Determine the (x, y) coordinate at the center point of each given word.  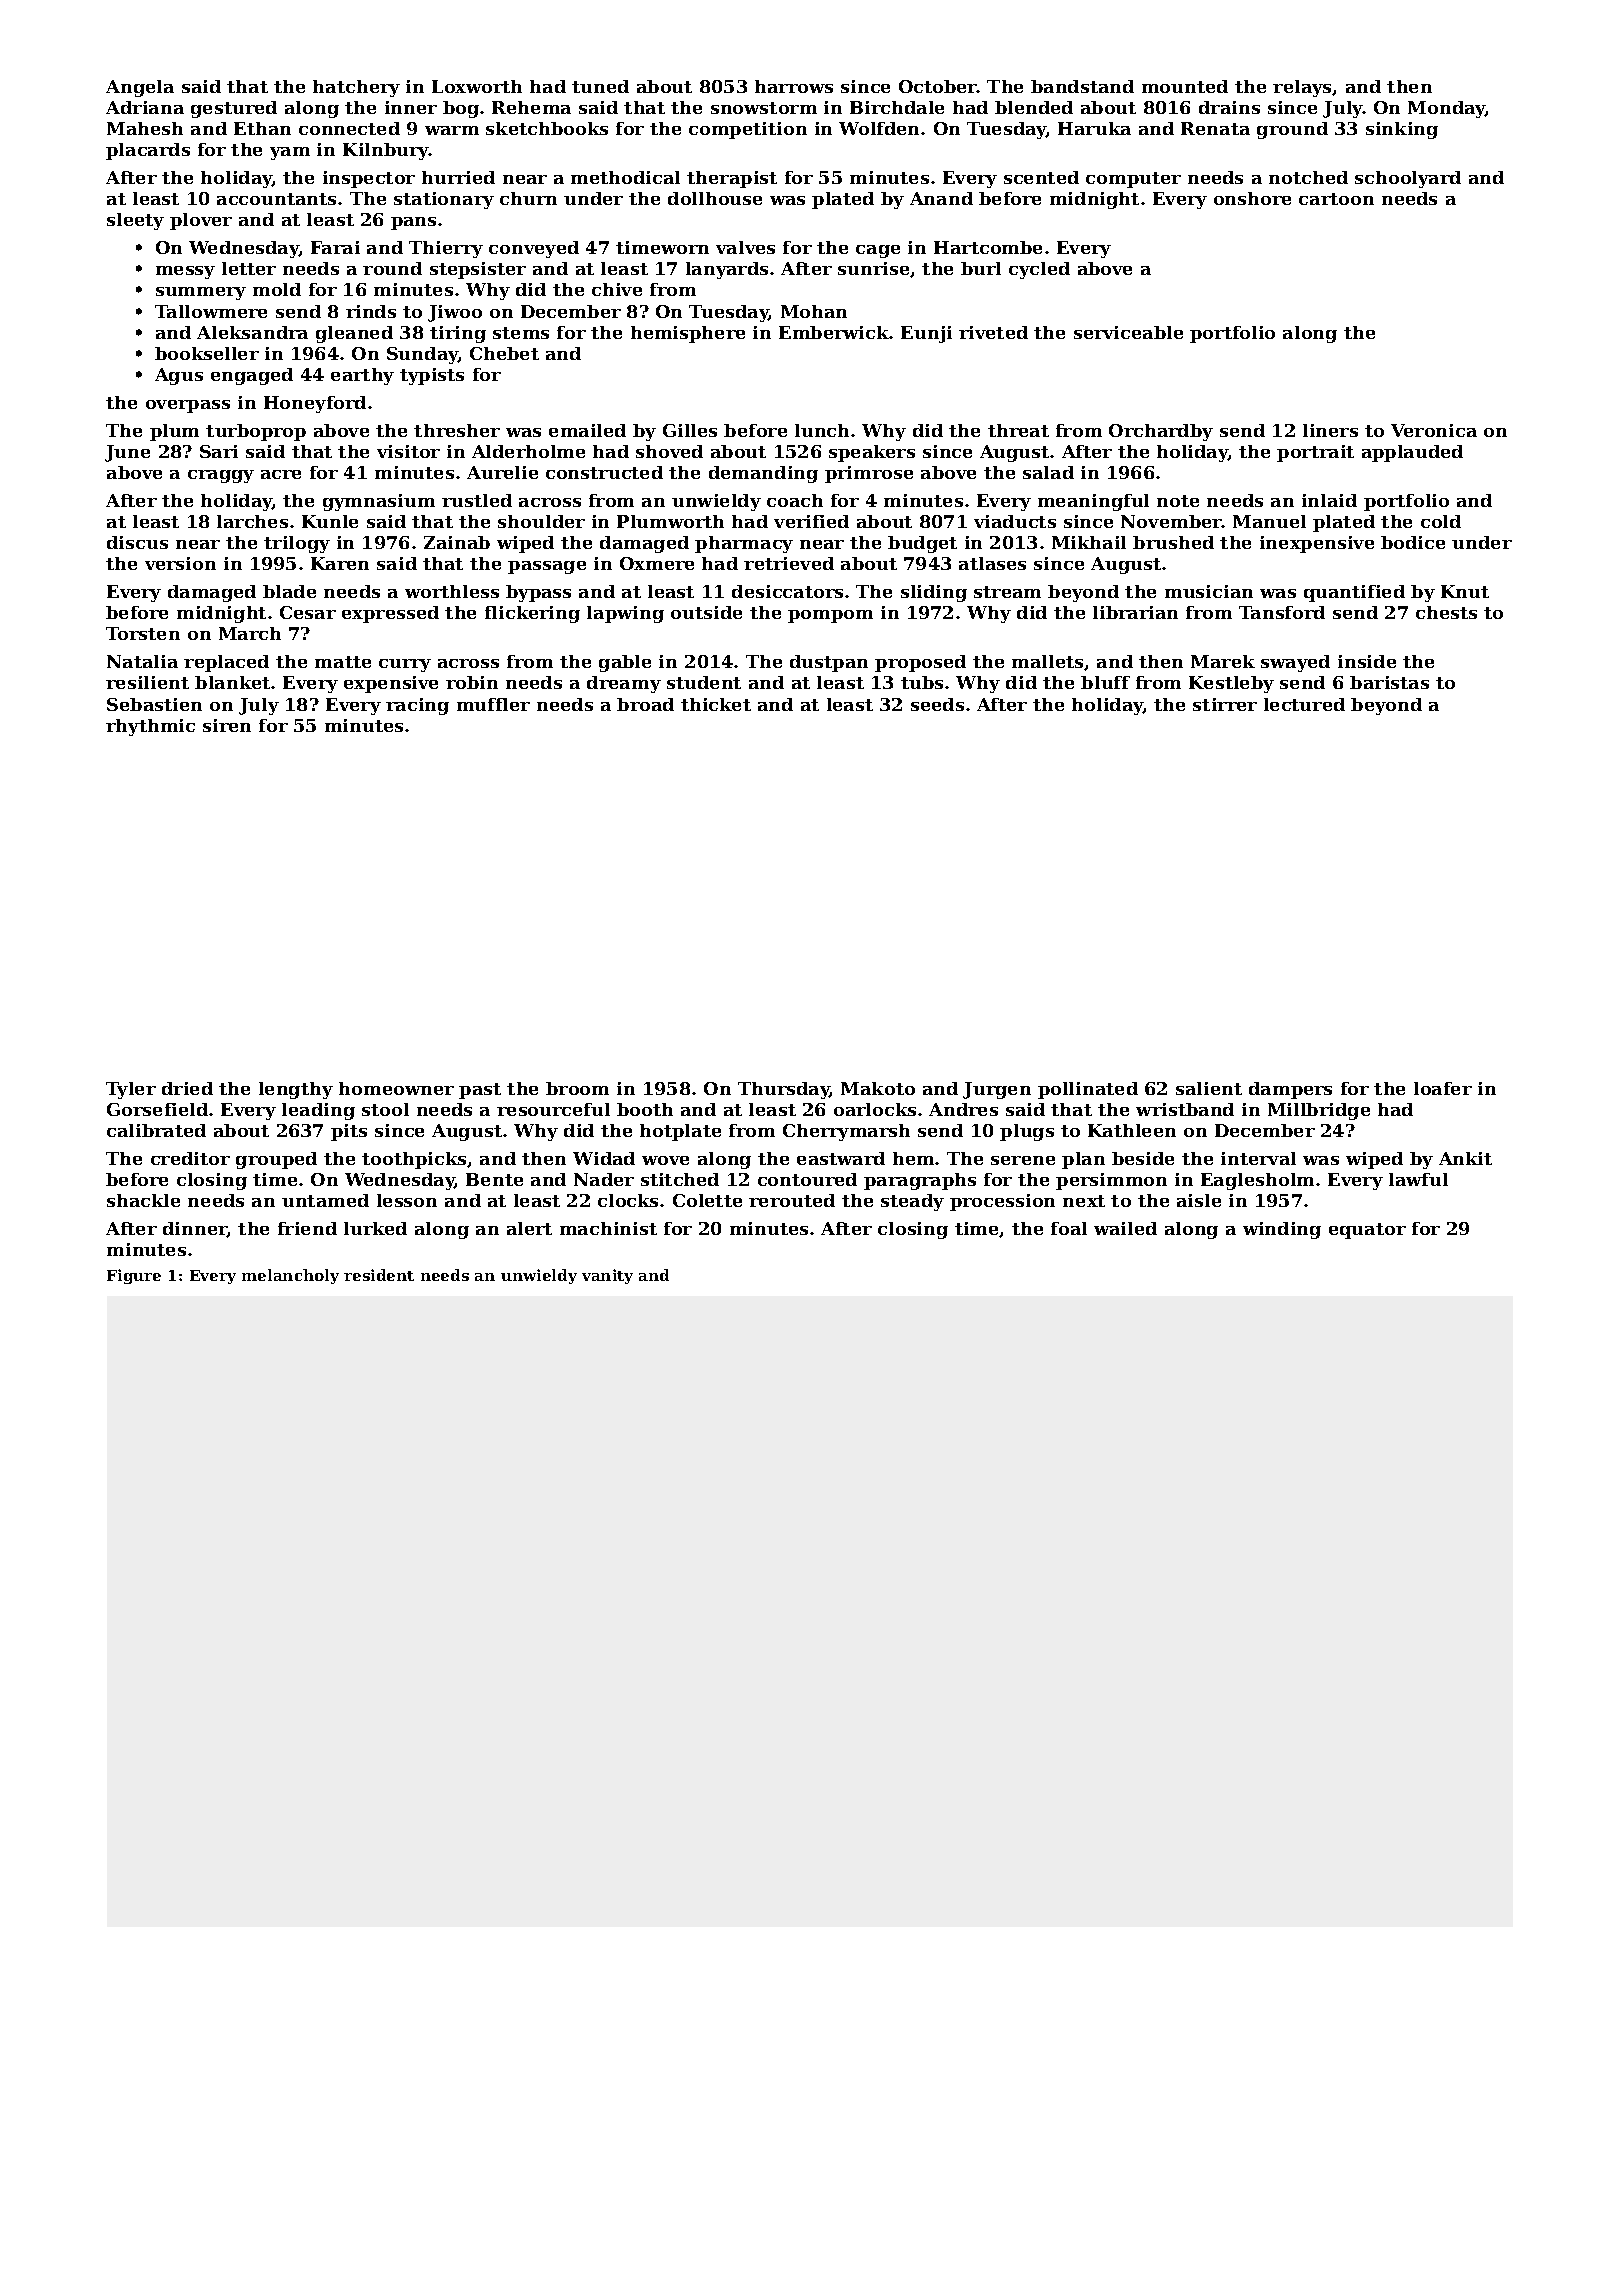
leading (318, 1111)
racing (417, 706)
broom (577, 1088)
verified (811, 521)
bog (461, 109)
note (1178, 501)
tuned (600, 86)
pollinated (1088, 1090)
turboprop (256, 432)
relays (1303, 88)
